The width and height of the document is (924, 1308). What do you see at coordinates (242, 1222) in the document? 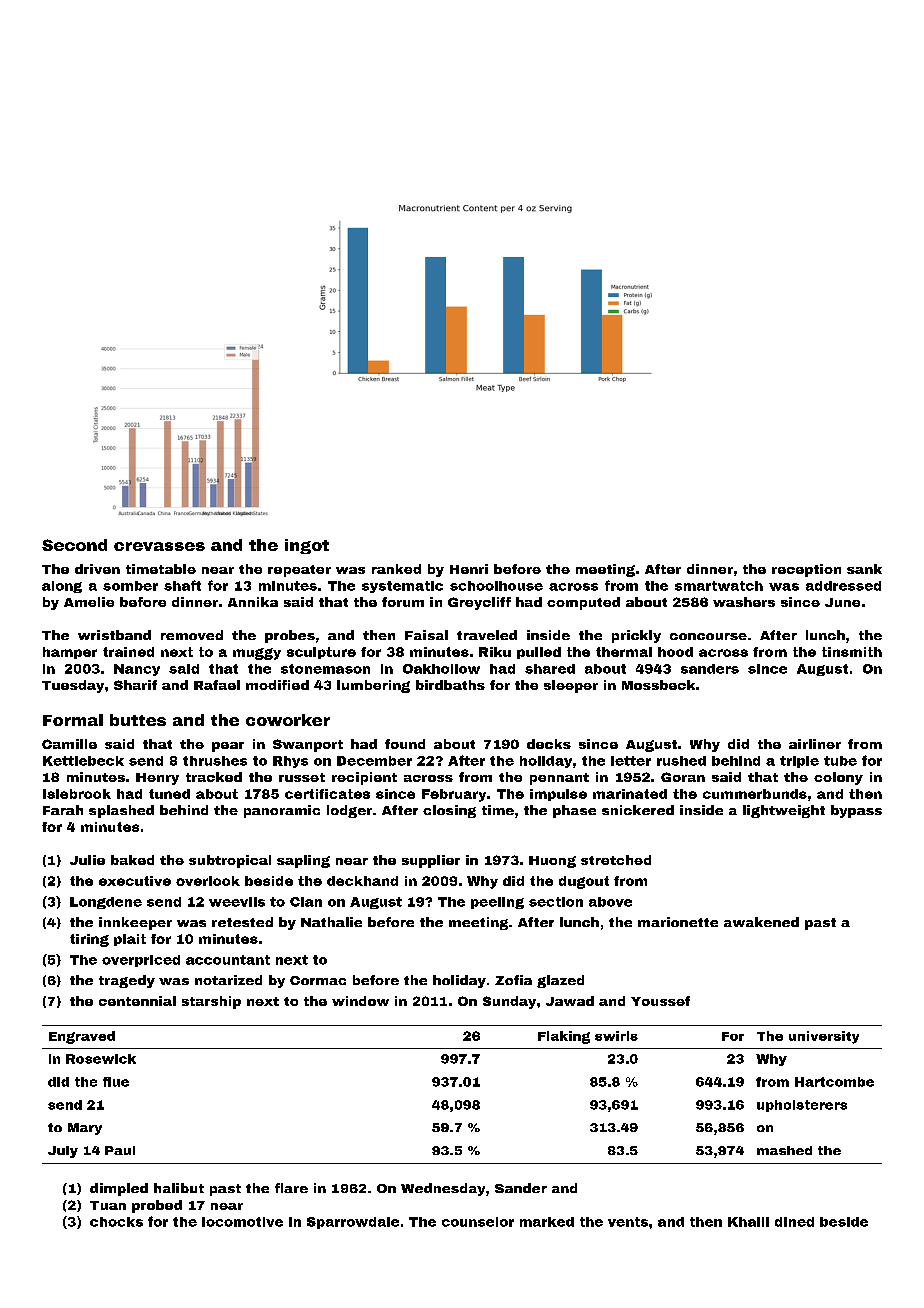
I see `locomotive` at bounding box center [242, 1222].
